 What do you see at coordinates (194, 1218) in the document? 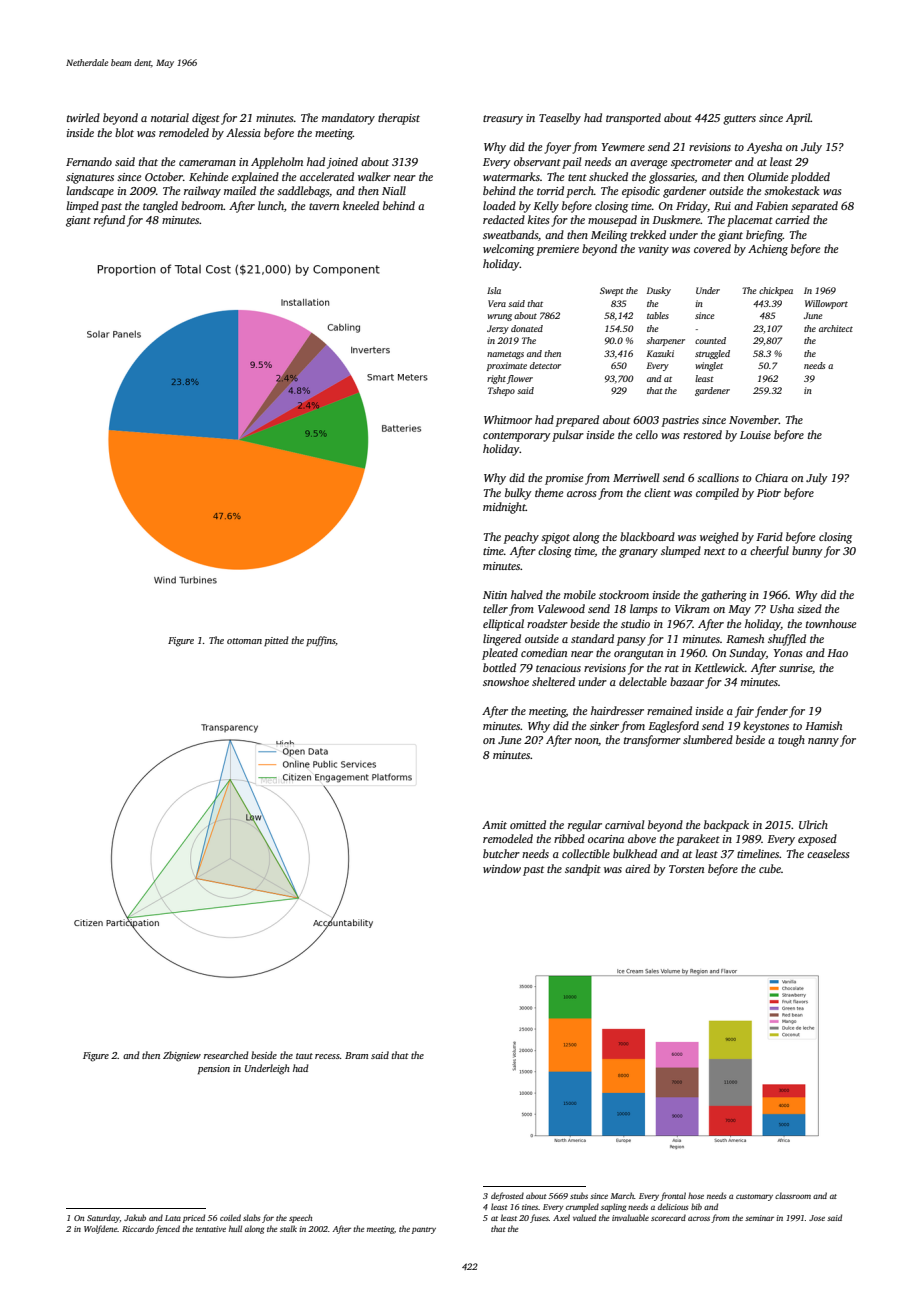
I see `priced` at bounding box center [194, 1218].
